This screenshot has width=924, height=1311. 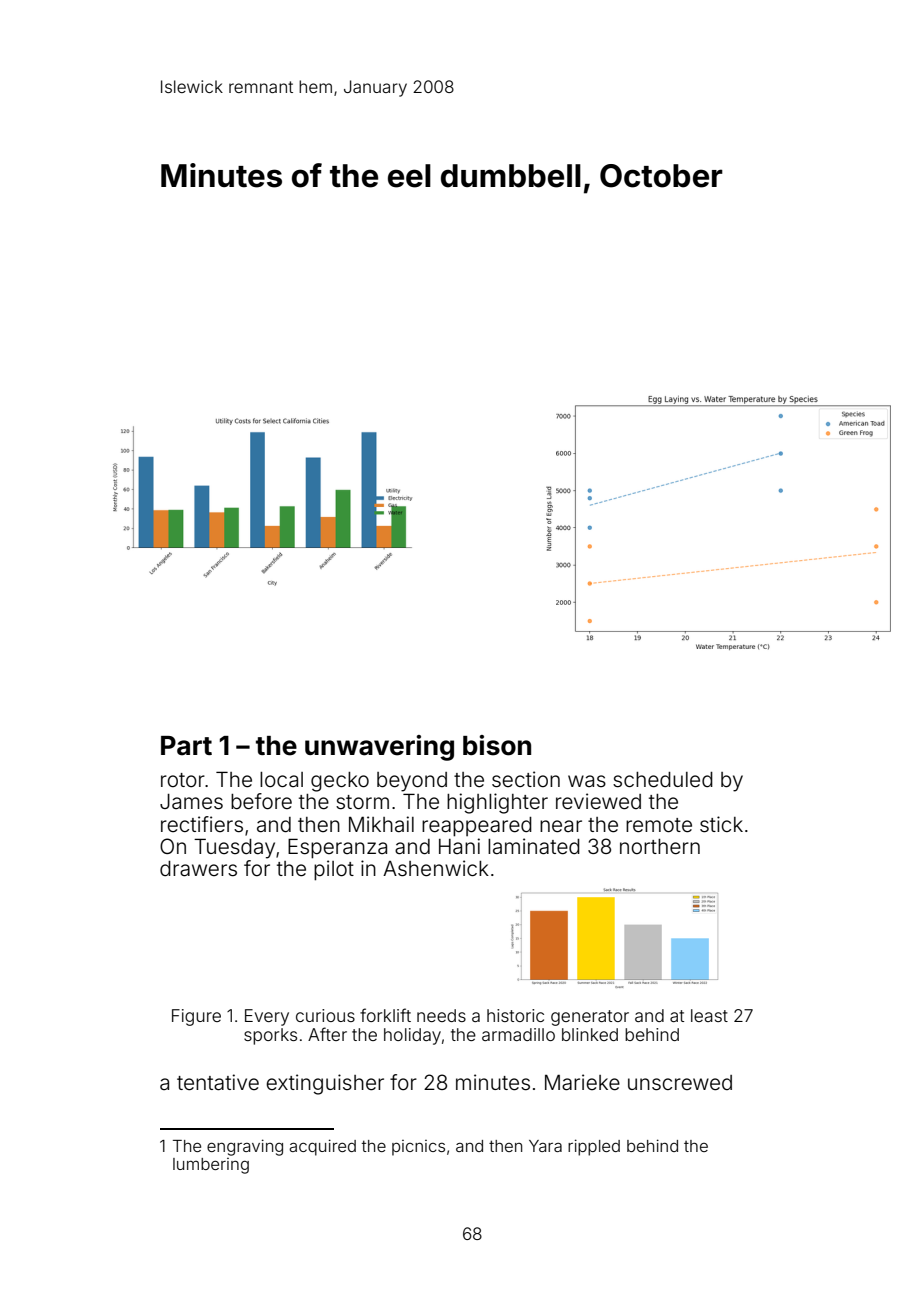 I want to click on generator, so click(x=590, y=1018).
